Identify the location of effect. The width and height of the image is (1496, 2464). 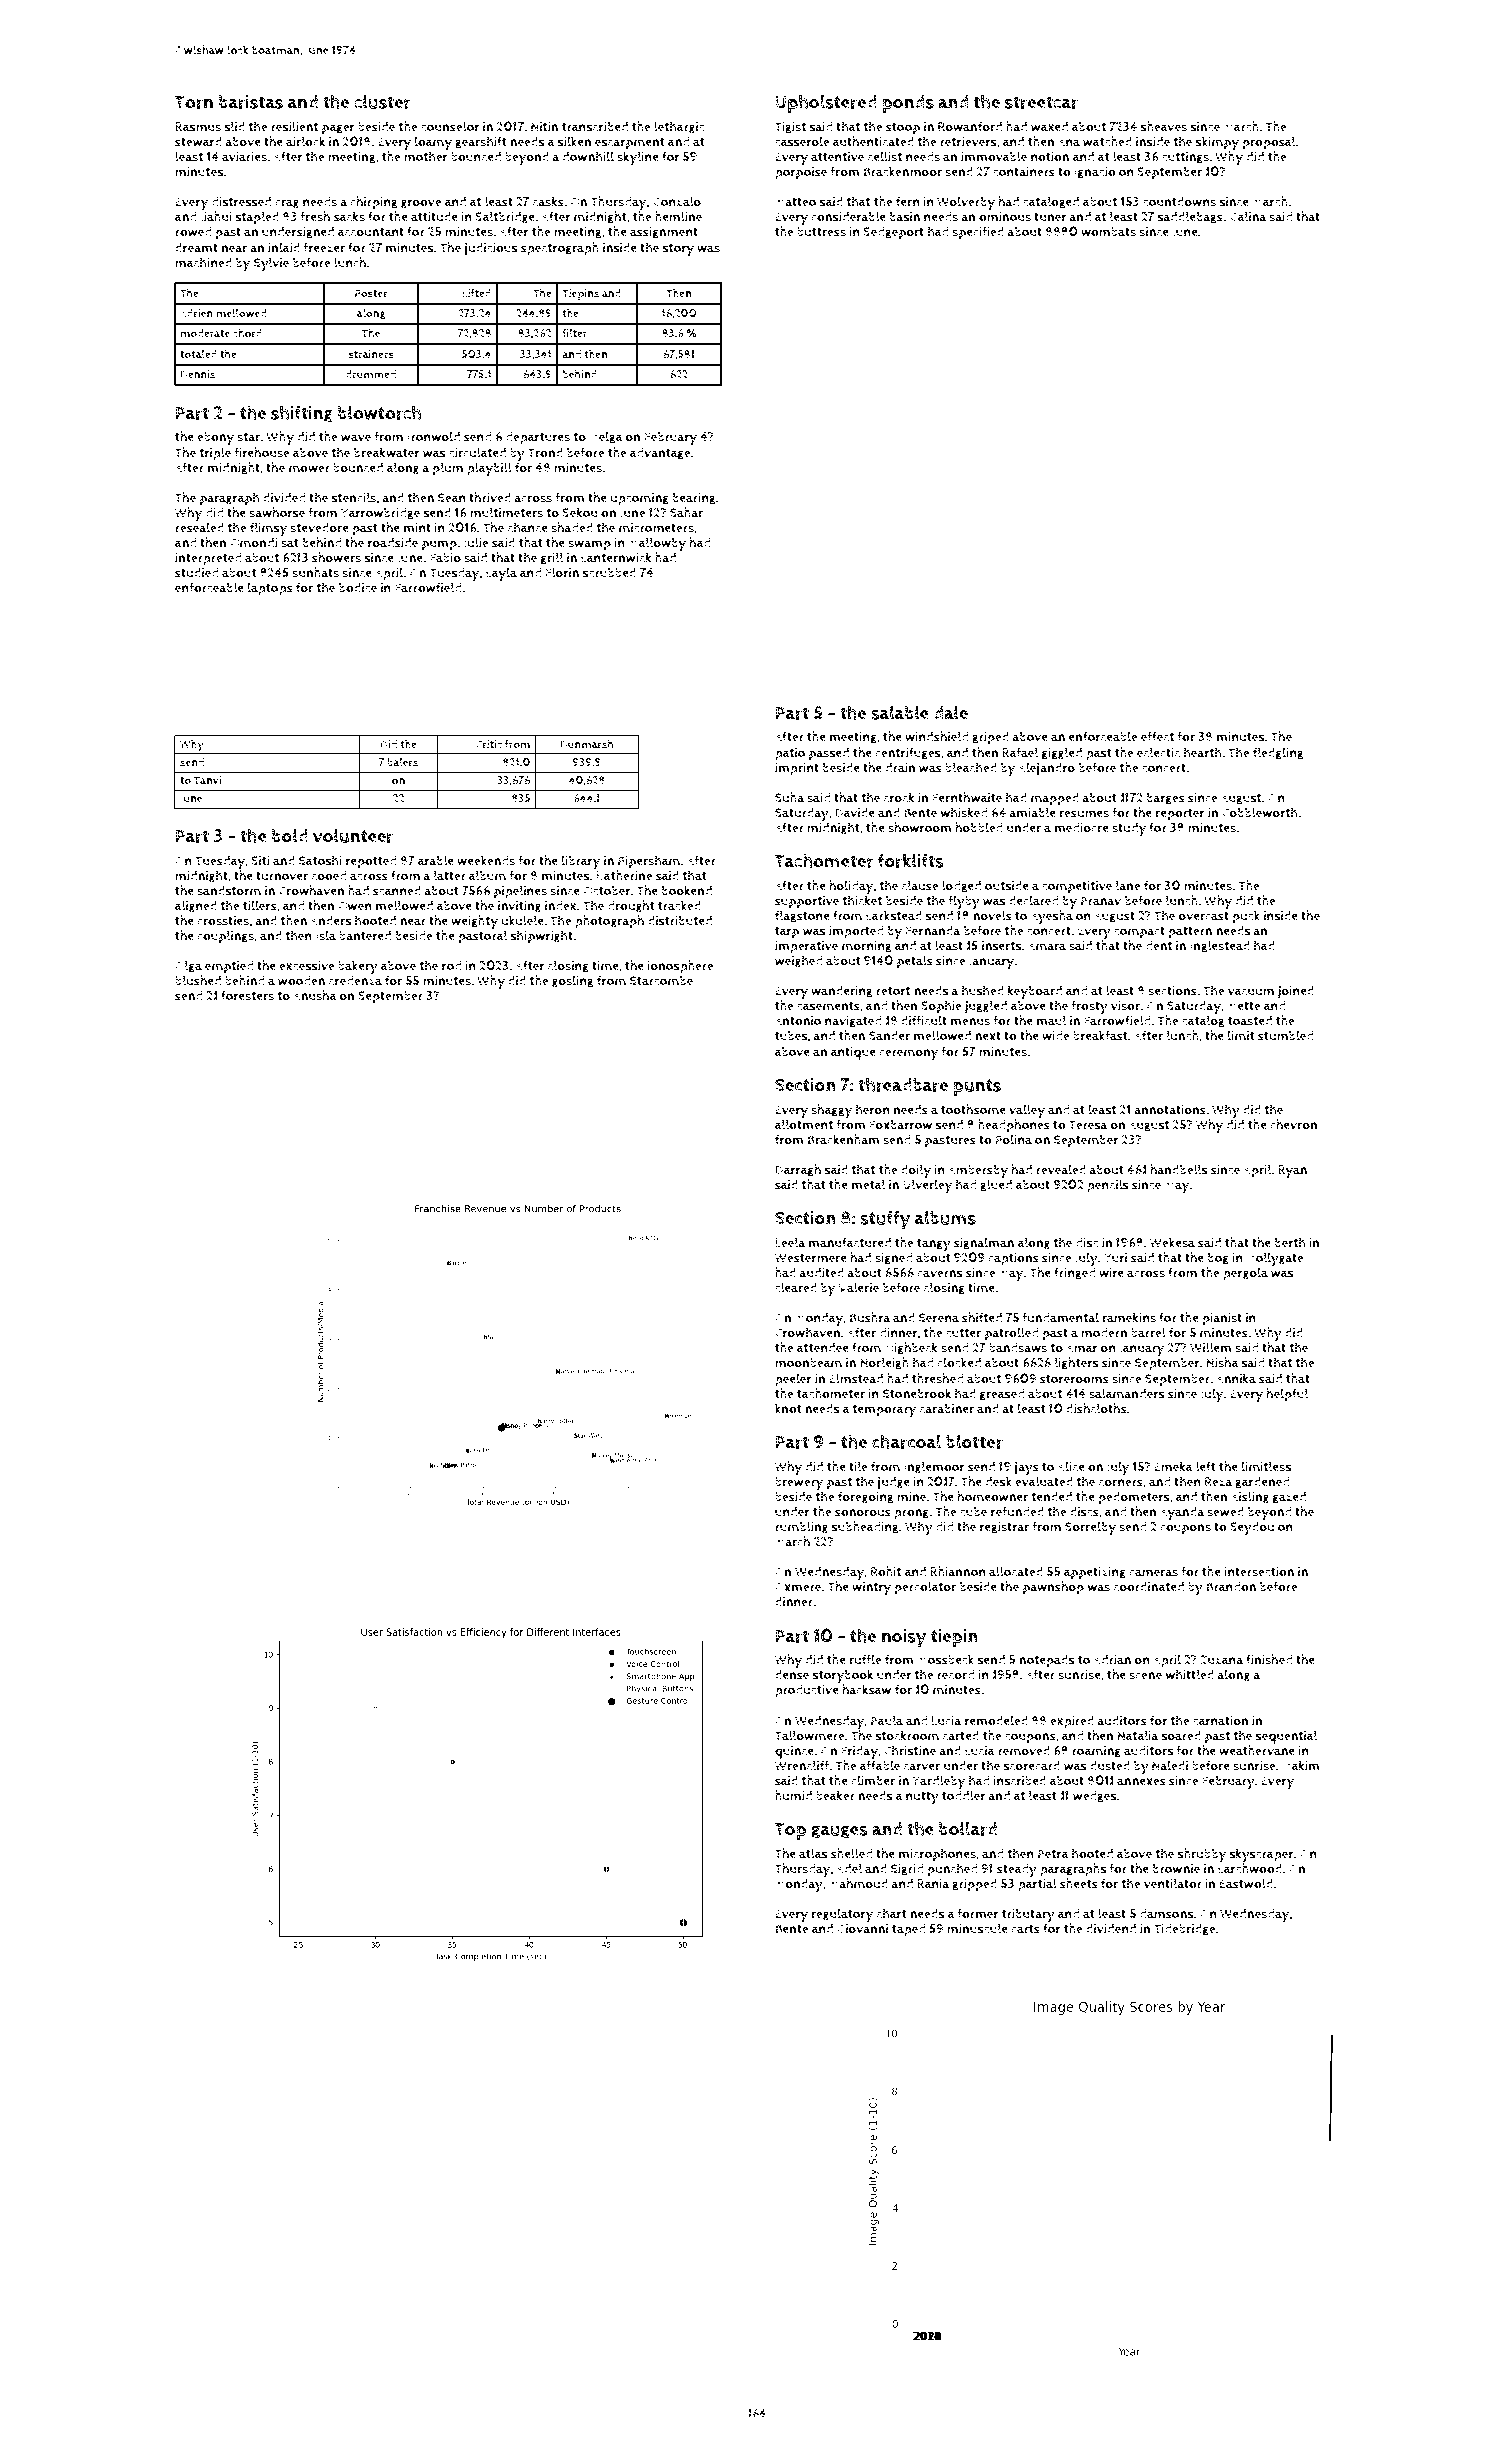
(1157, 736).
